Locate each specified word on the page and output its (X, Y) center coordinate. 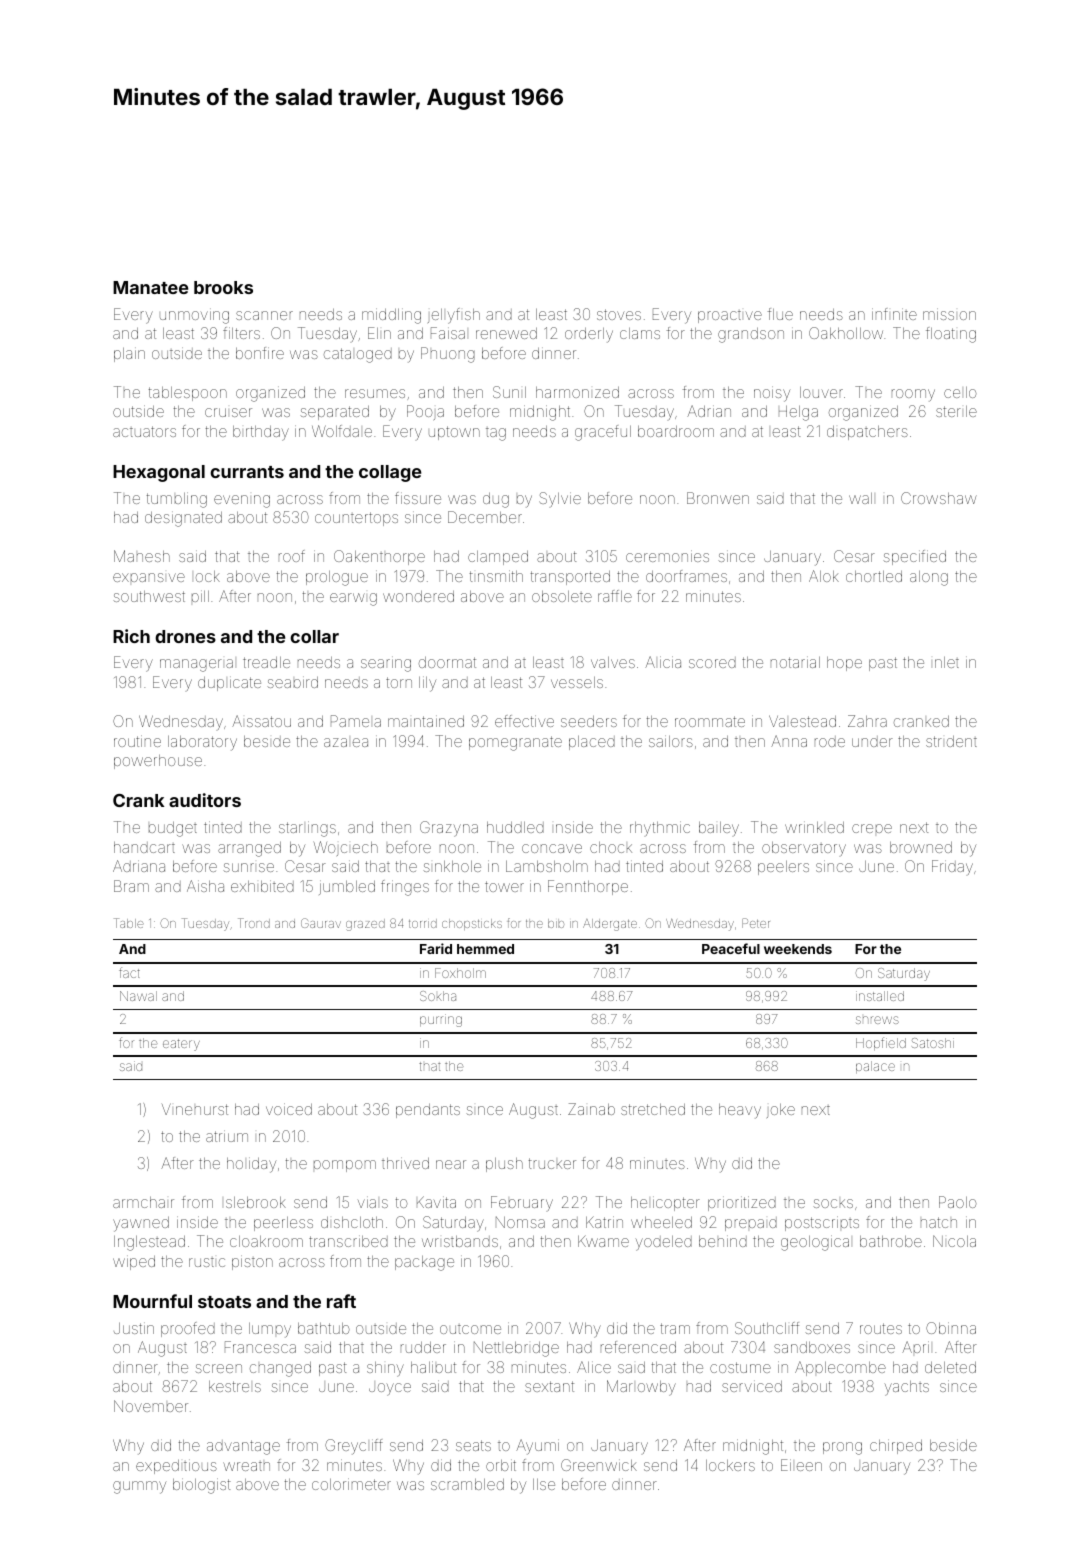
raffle (615, 596)
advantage (243, 1447)
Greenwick (599, 1465)
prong (842, 1448)
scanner (264, 315)
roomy (913, 395)
